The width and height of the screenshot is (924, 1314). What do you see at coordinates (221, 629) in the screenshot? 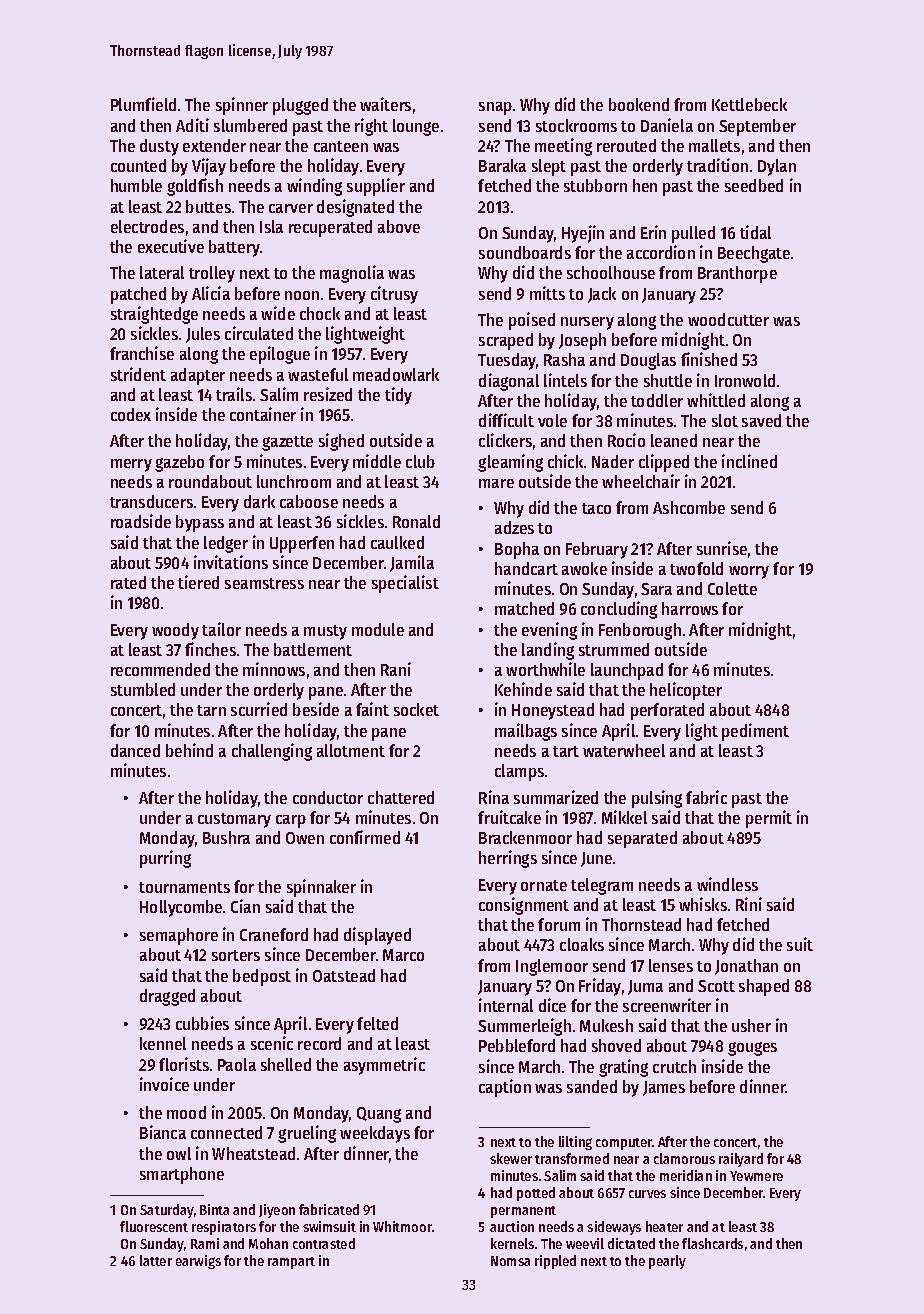
I see `tailor` at bounding box center [221, 629].
